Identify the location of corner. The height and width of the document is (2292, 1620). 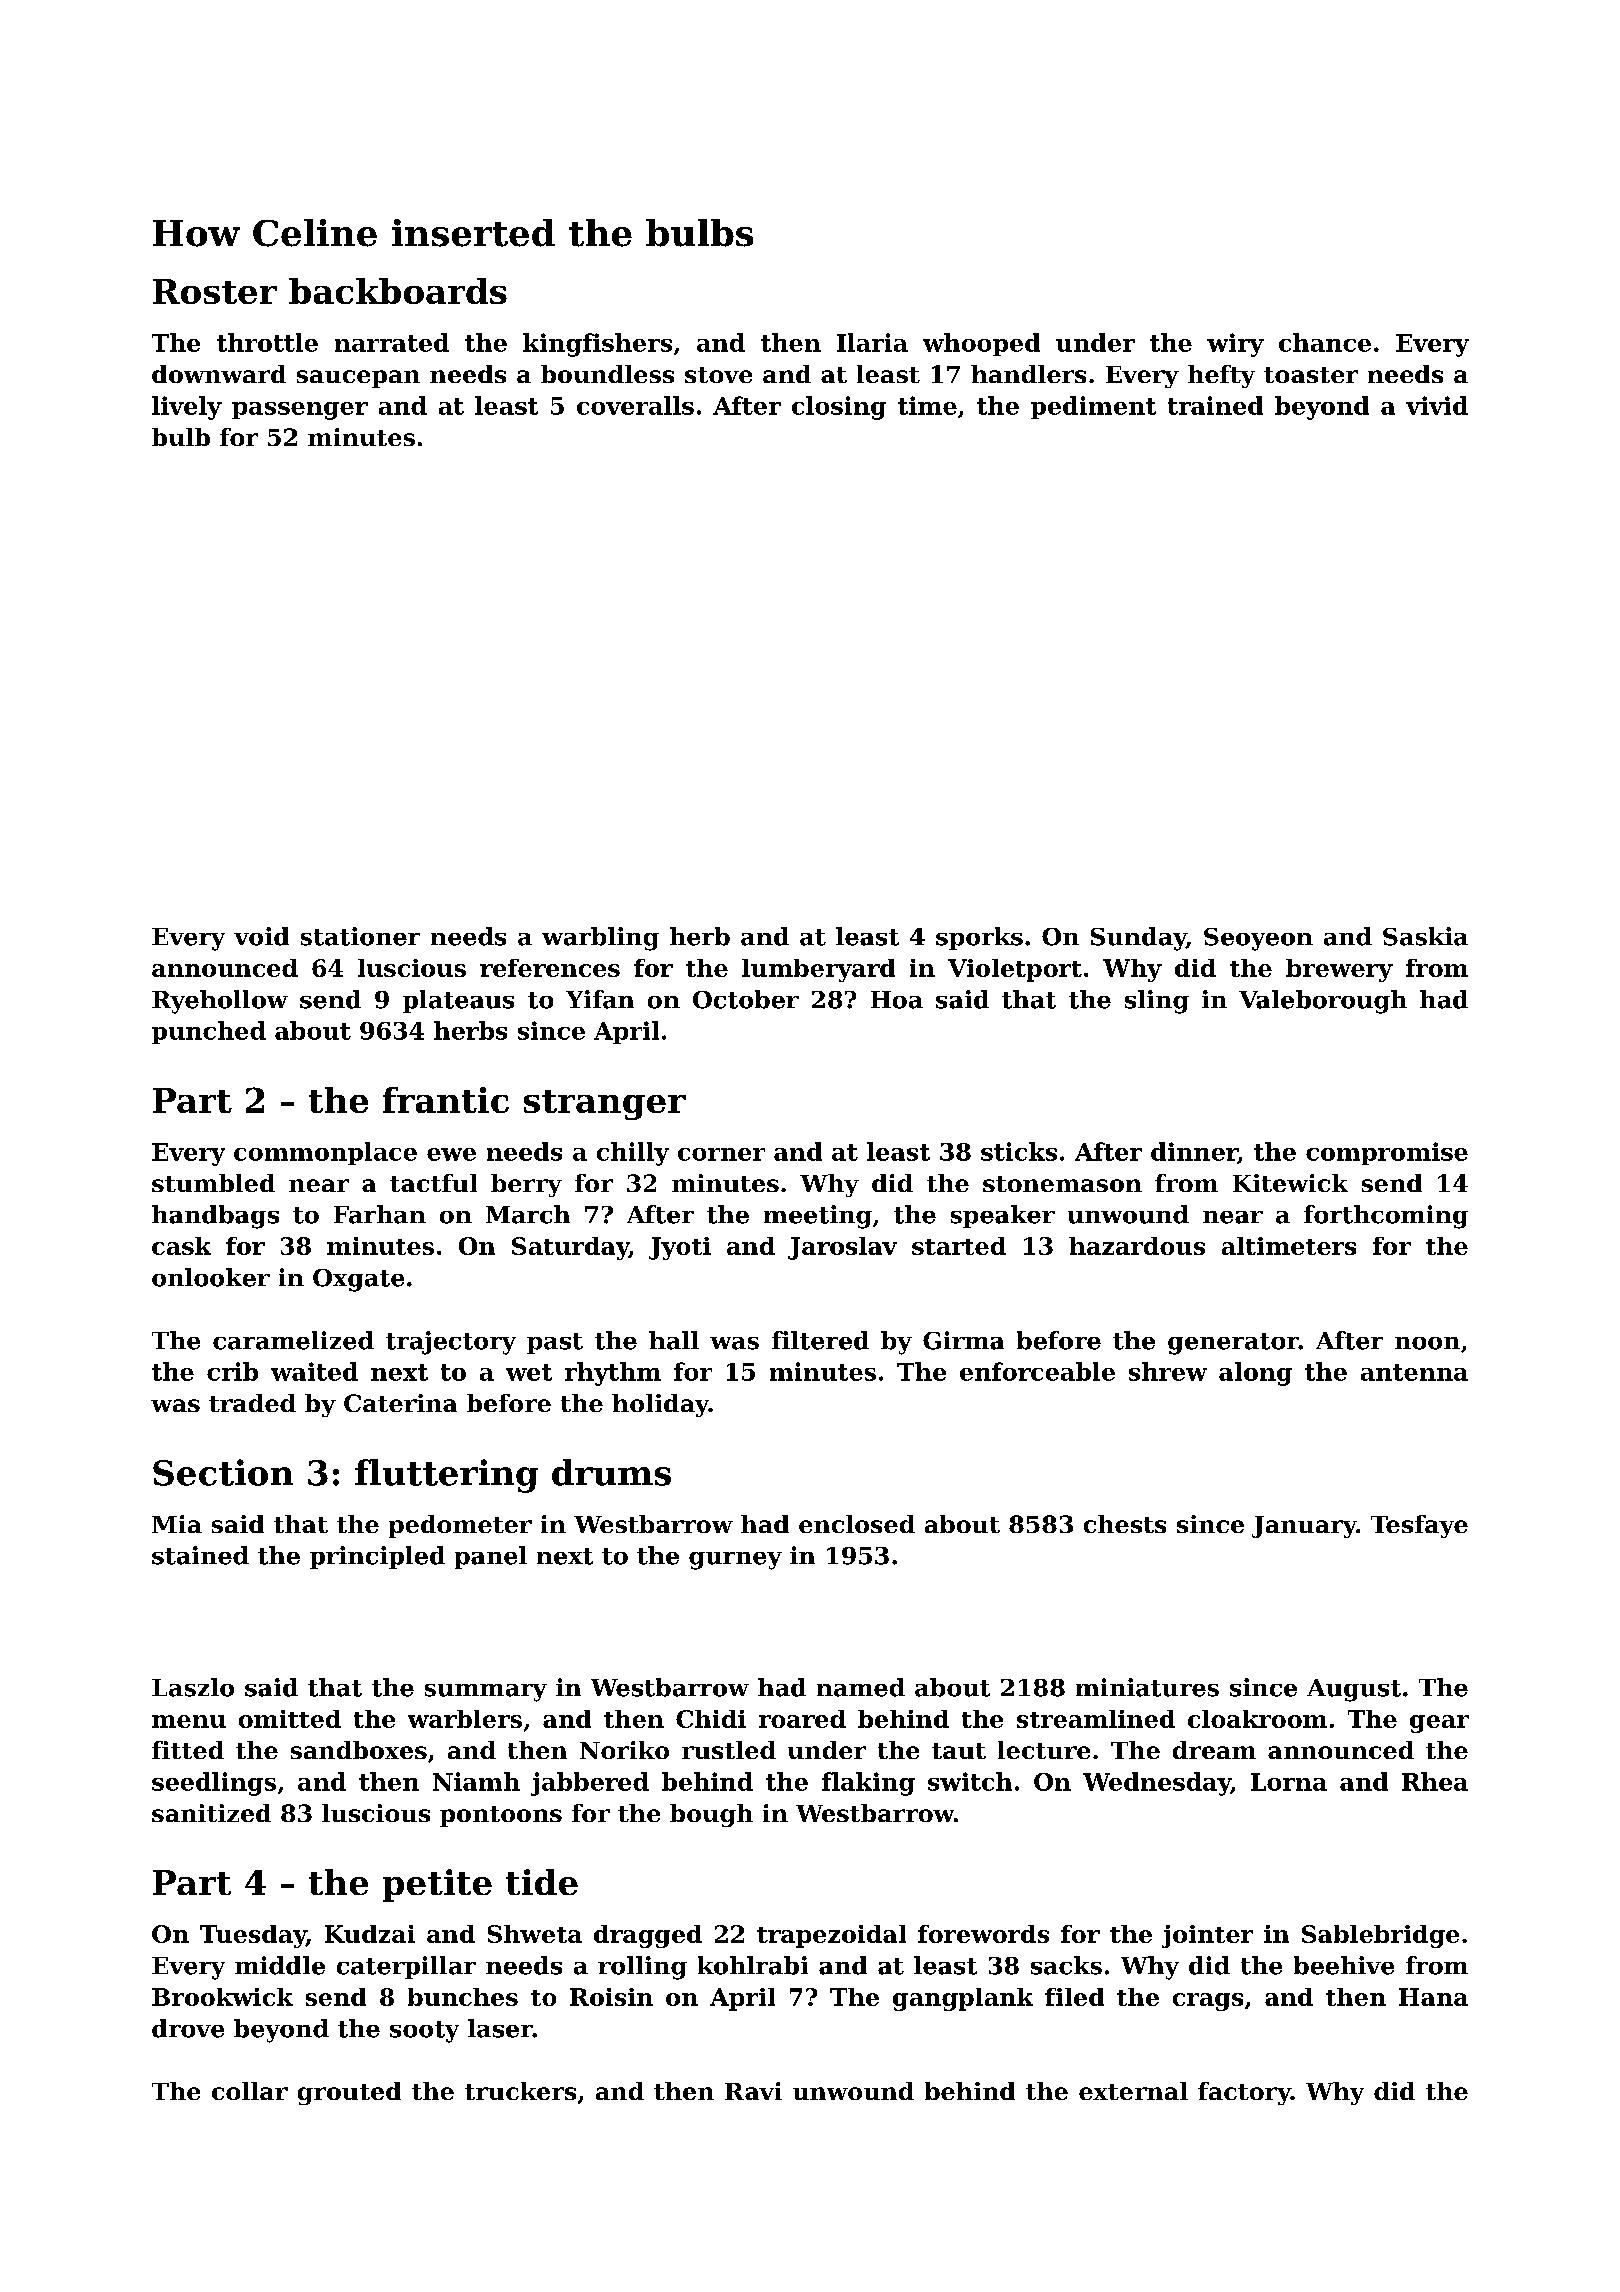
(721, 1154).
